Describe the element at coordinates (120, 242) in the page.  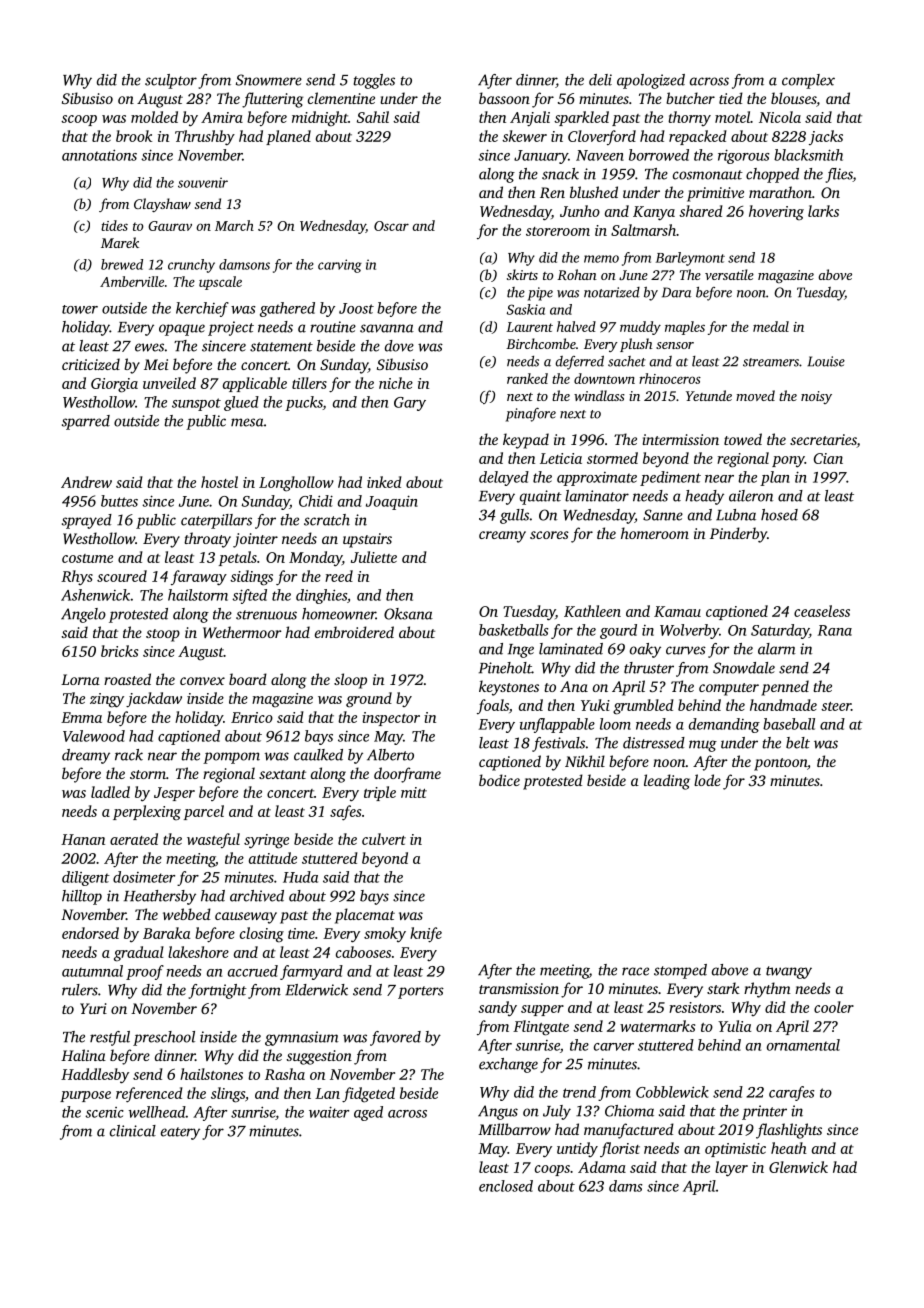
I see `Marek` at that location.
